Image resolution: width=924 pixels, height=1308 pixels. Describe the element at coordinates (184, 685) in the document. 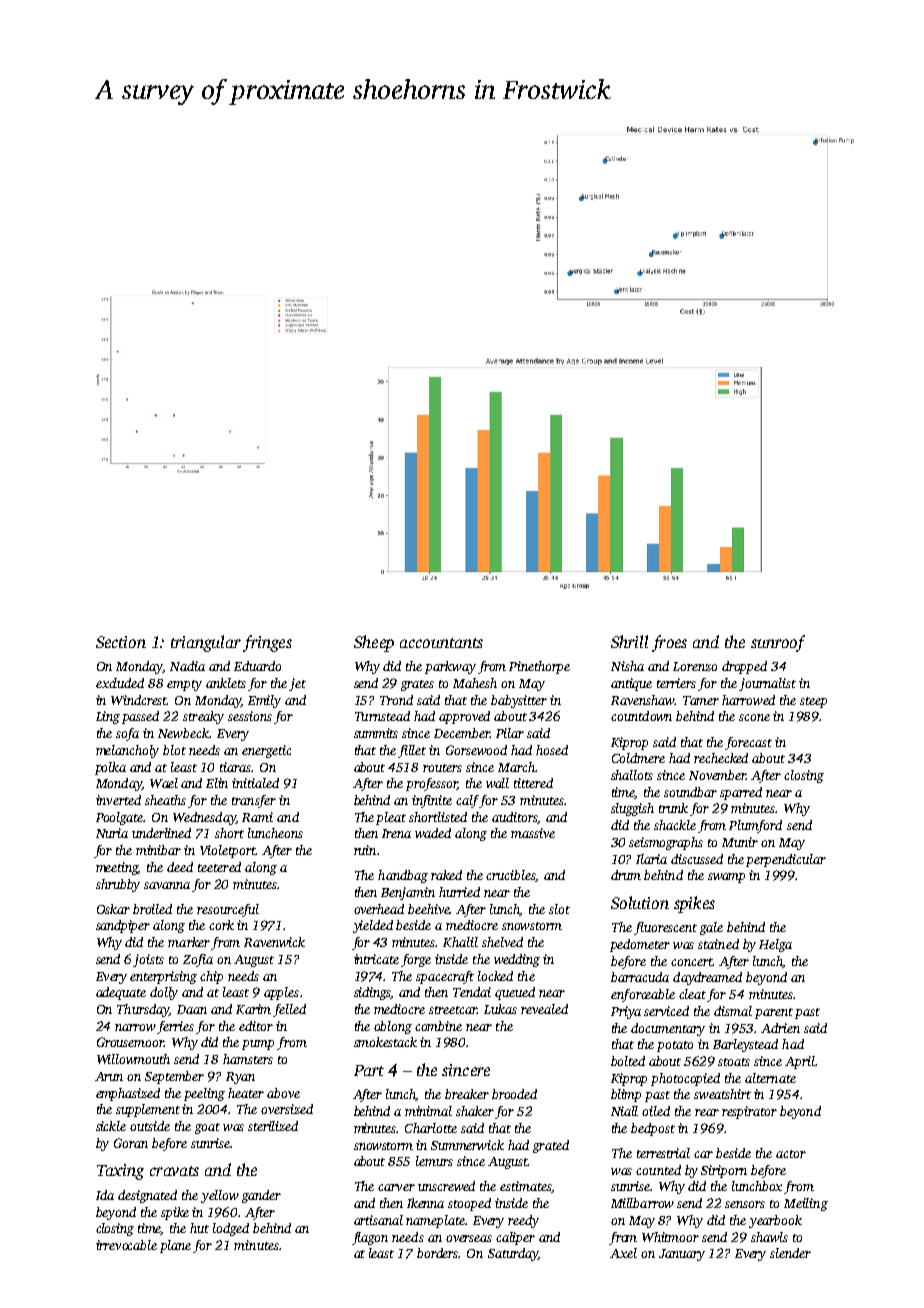

I see `empty` at that location.
